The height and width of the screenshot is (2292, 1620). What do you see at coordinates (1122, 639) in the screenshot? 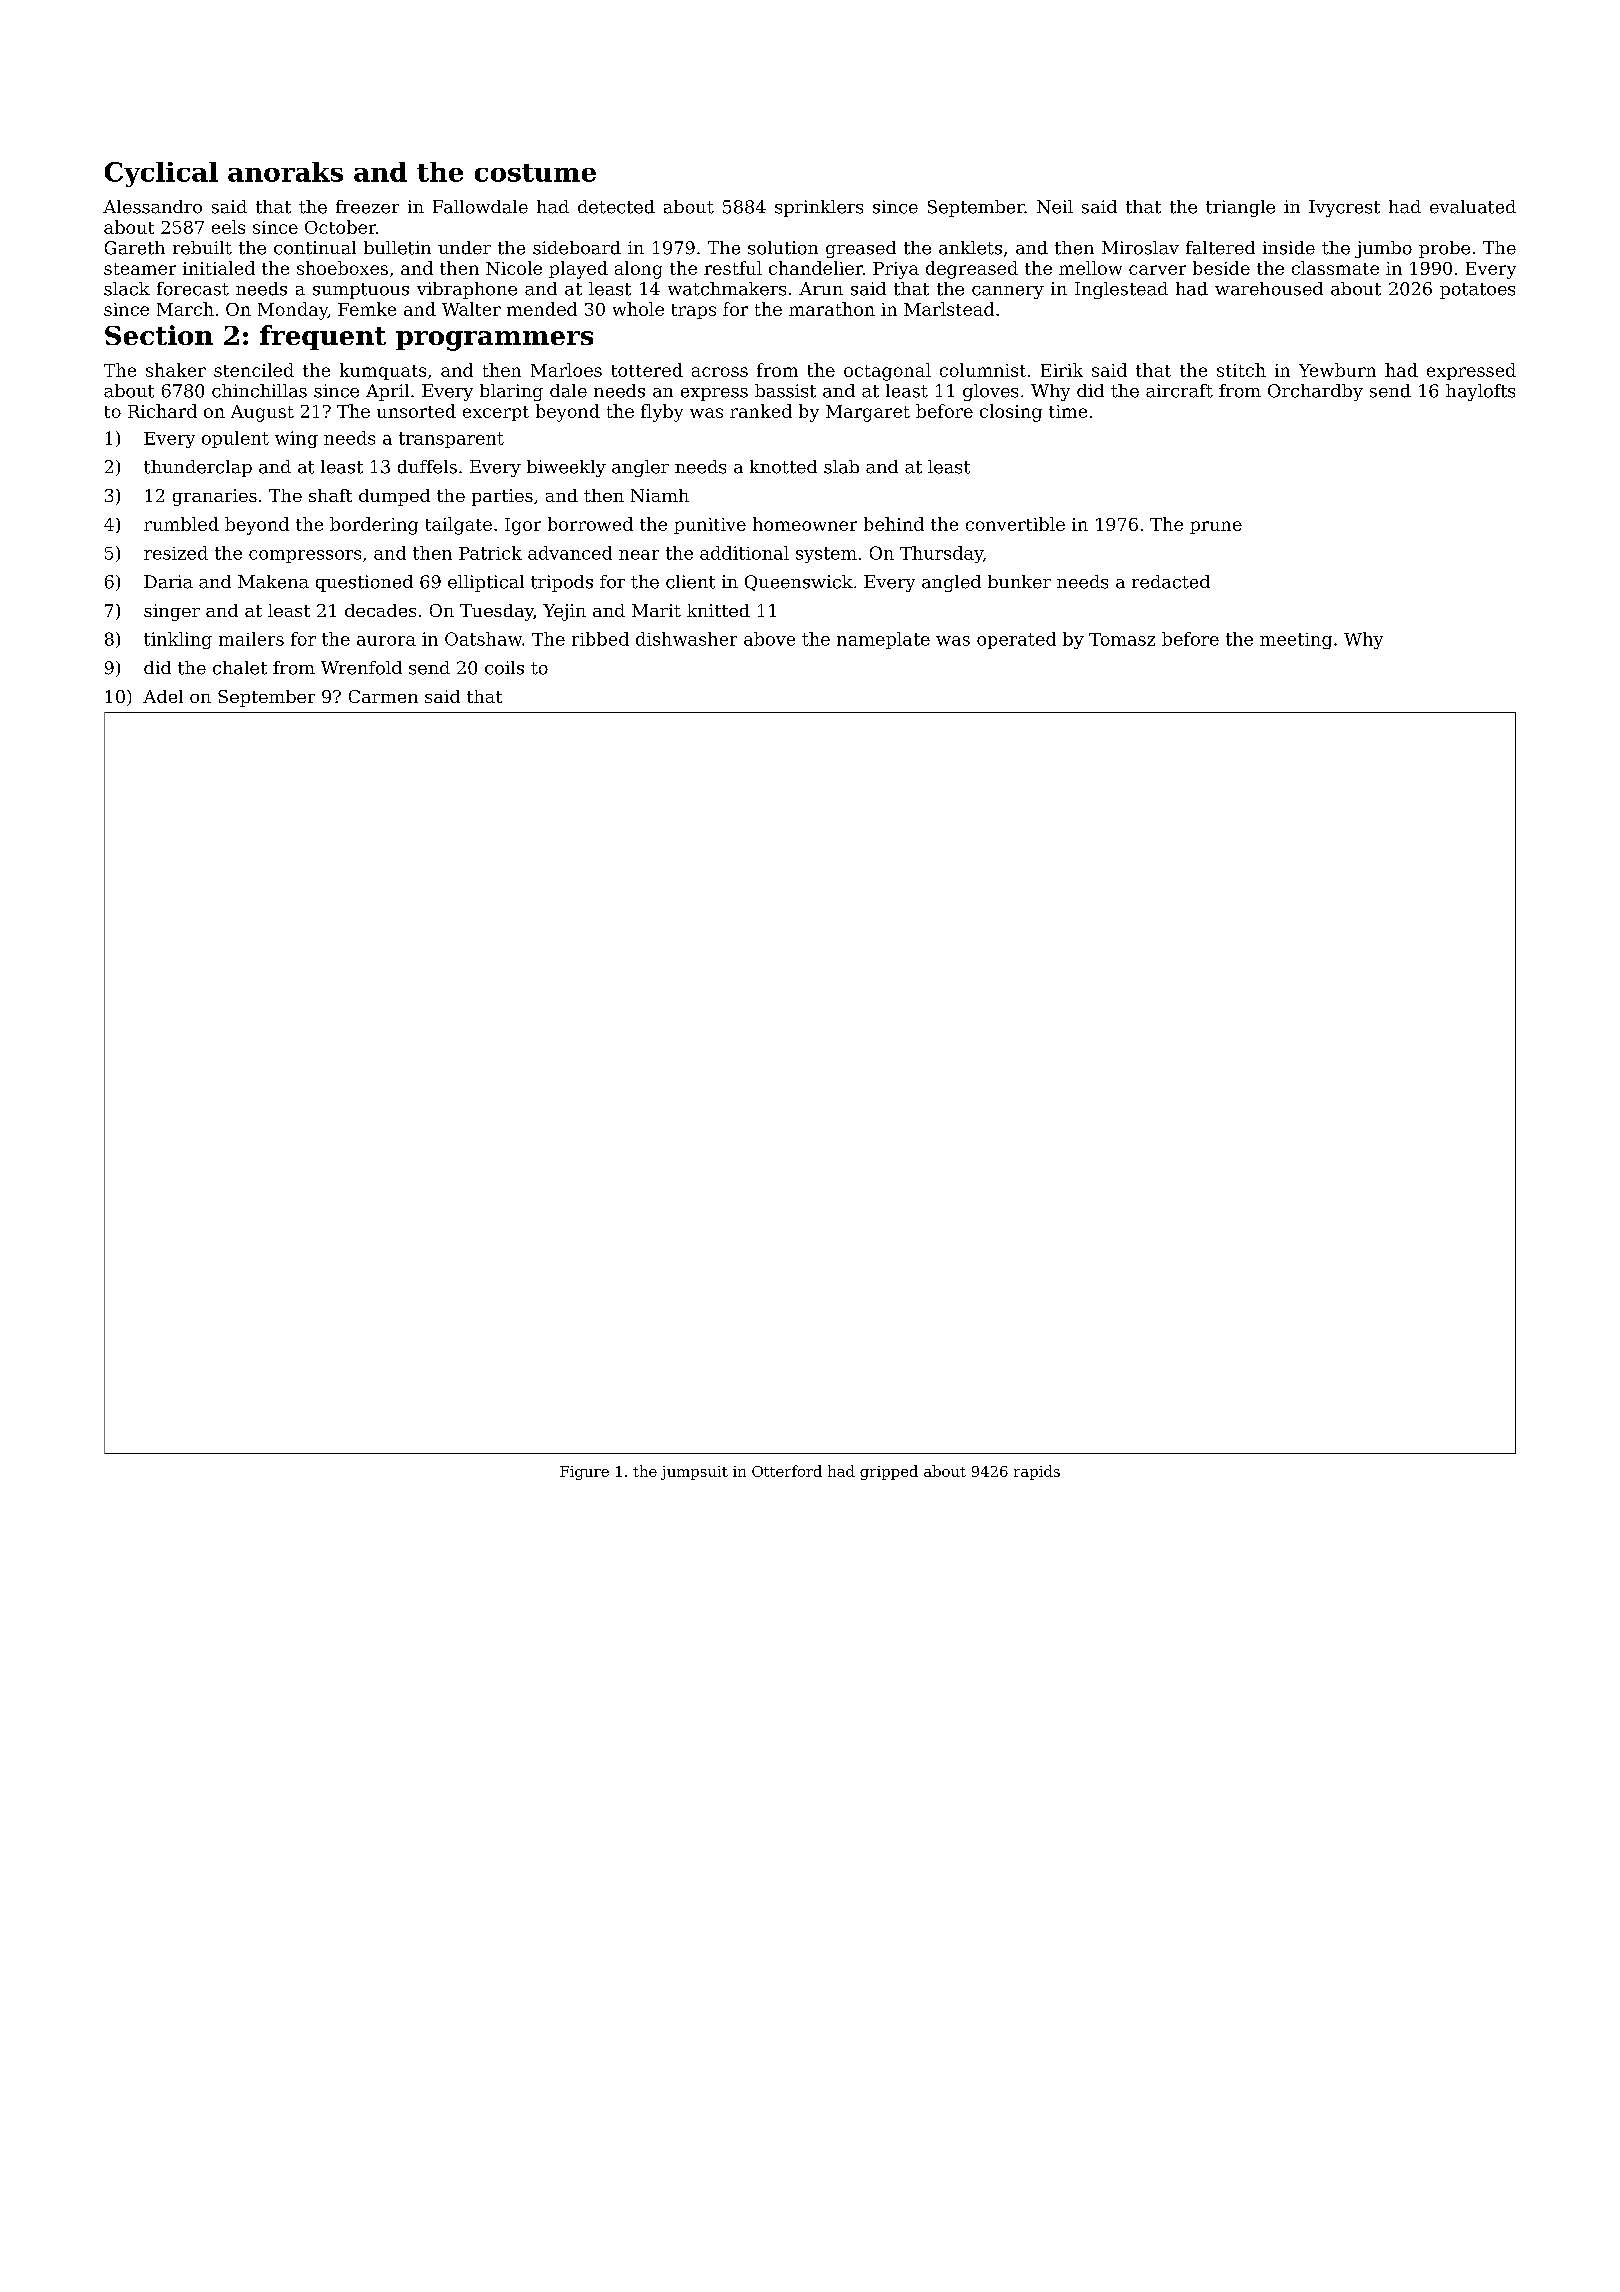
I see `Tomasz` at bounding box center [1122, 639].
